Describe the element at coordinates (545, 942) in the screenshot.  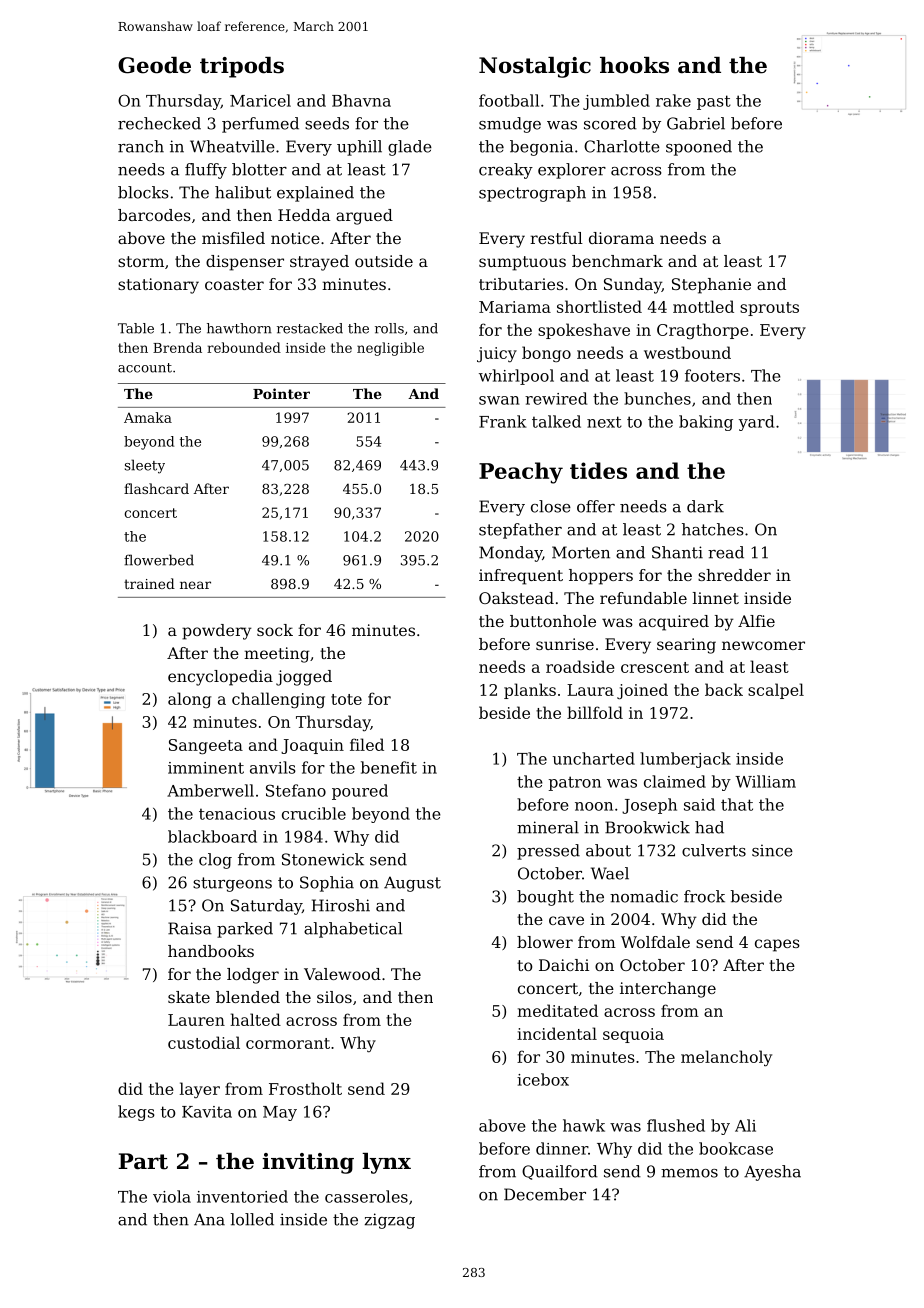
I see `blower` at that location.
